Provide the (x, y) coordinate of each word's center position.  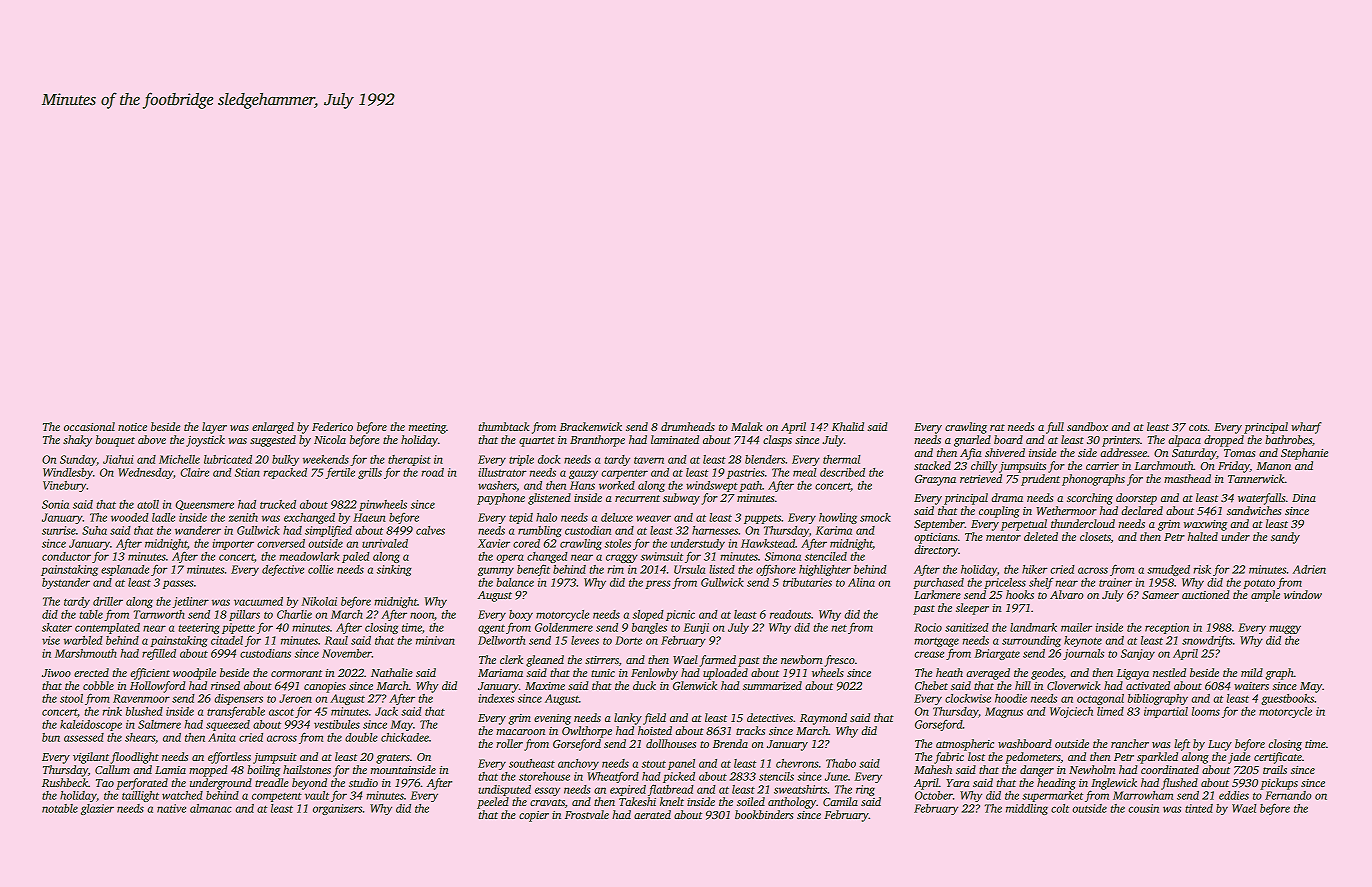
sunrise (59, 530)
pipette (238, 628)
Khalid (848, 426)
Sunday (78, 460)
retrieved (981, 478)
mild (1252, 672)
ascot (281, 712)
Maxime (545, 686)
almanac (211, 808)
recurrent (637, 498)
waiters (1251, 686)
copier (534, 816)
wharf (1306, 428)
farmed (717, 661)
